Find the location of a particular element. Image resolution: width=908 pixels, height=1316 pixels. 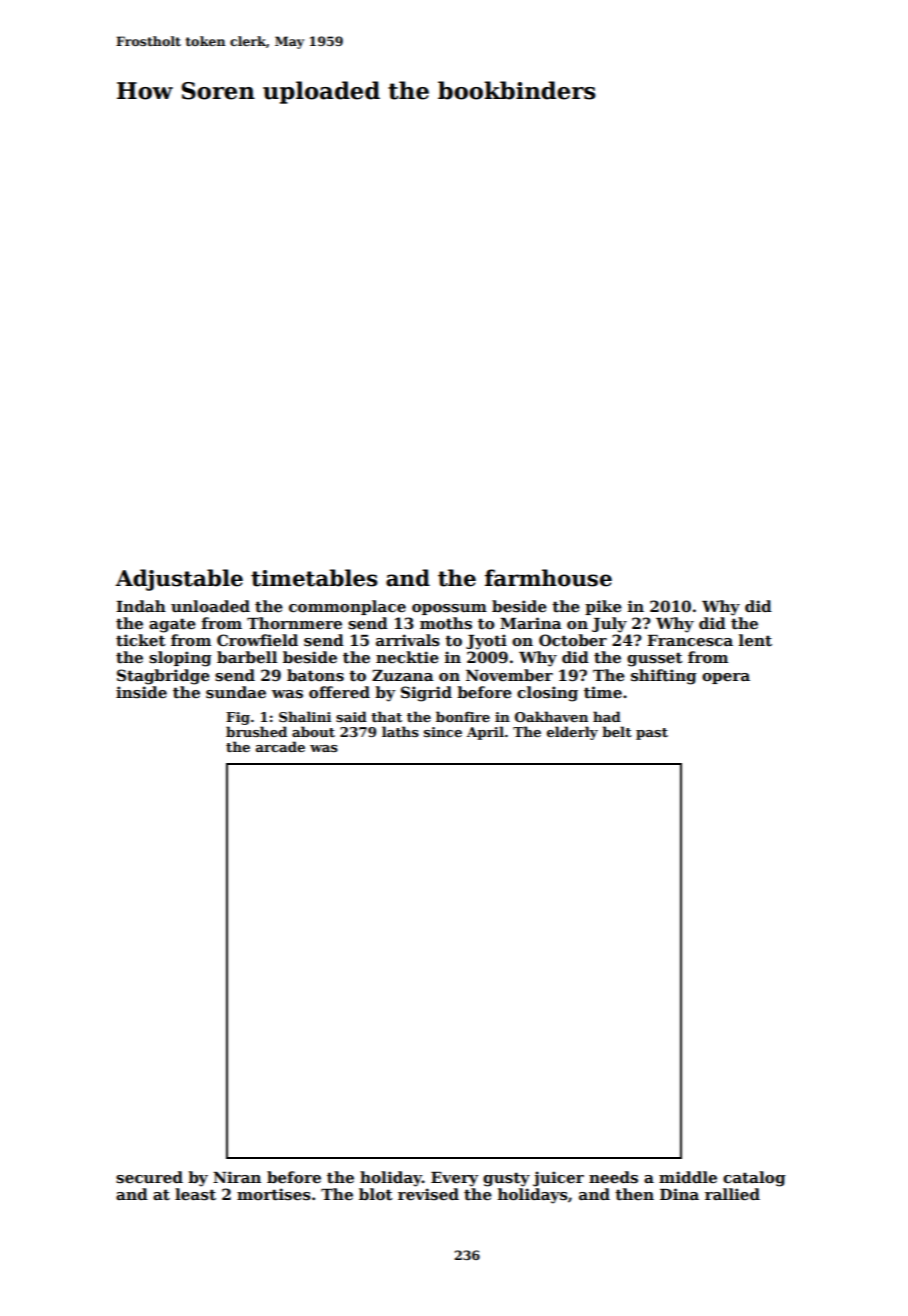

arcade is located at coordinates (280, 746).
